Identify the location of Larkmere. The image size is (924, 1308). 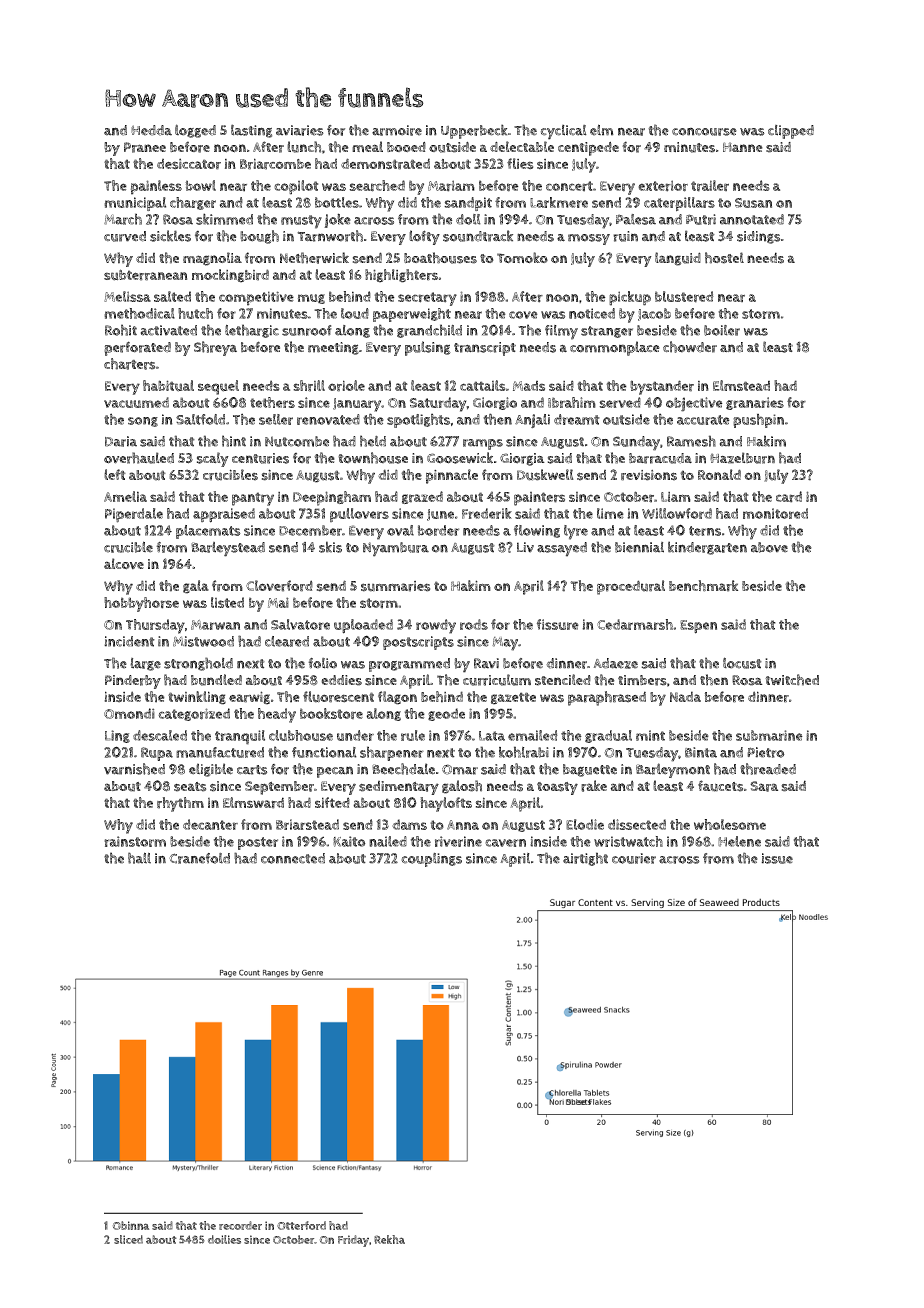
(559, 202).
